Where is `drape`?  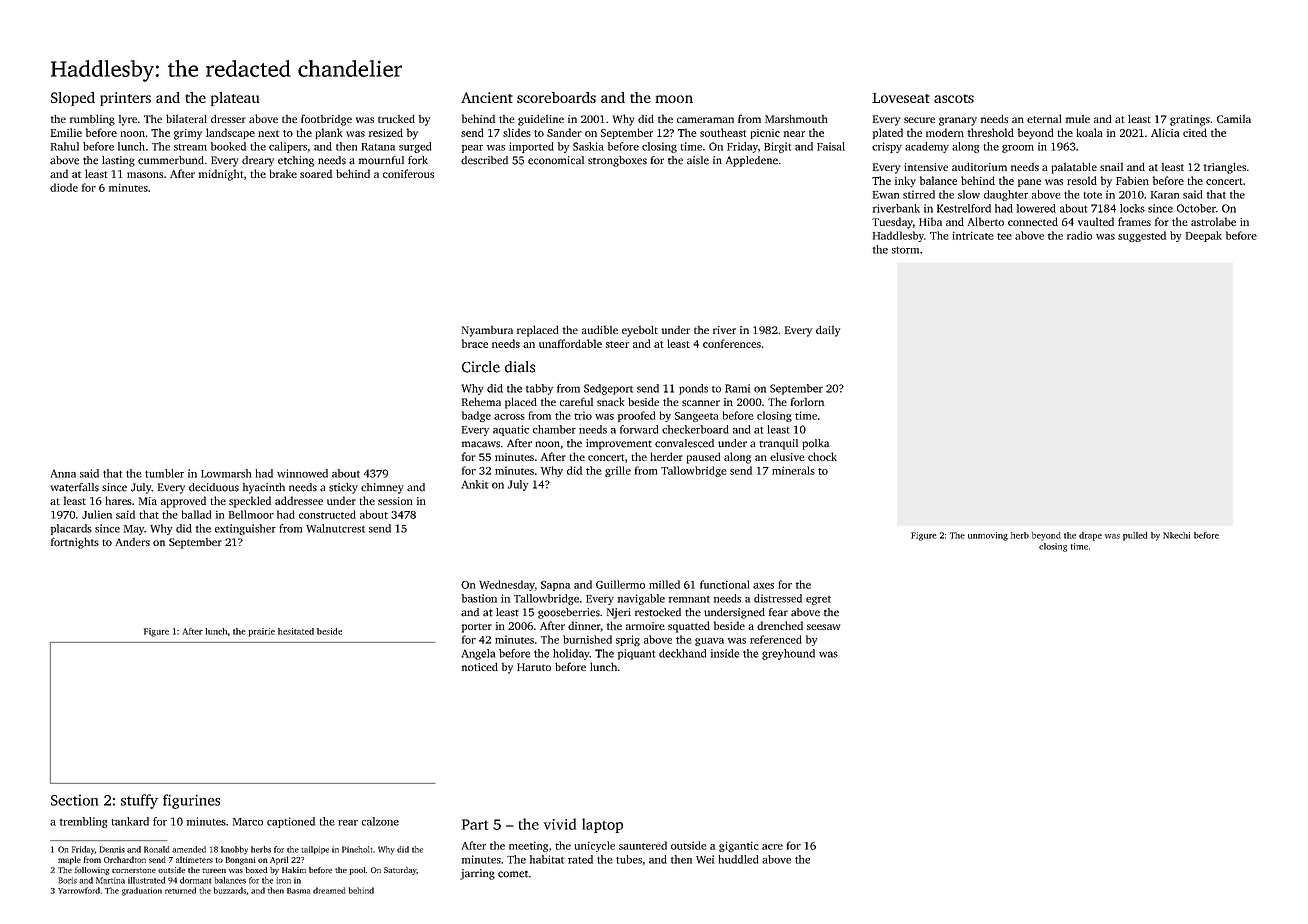
drape is located at coordinates (1090, 536).
